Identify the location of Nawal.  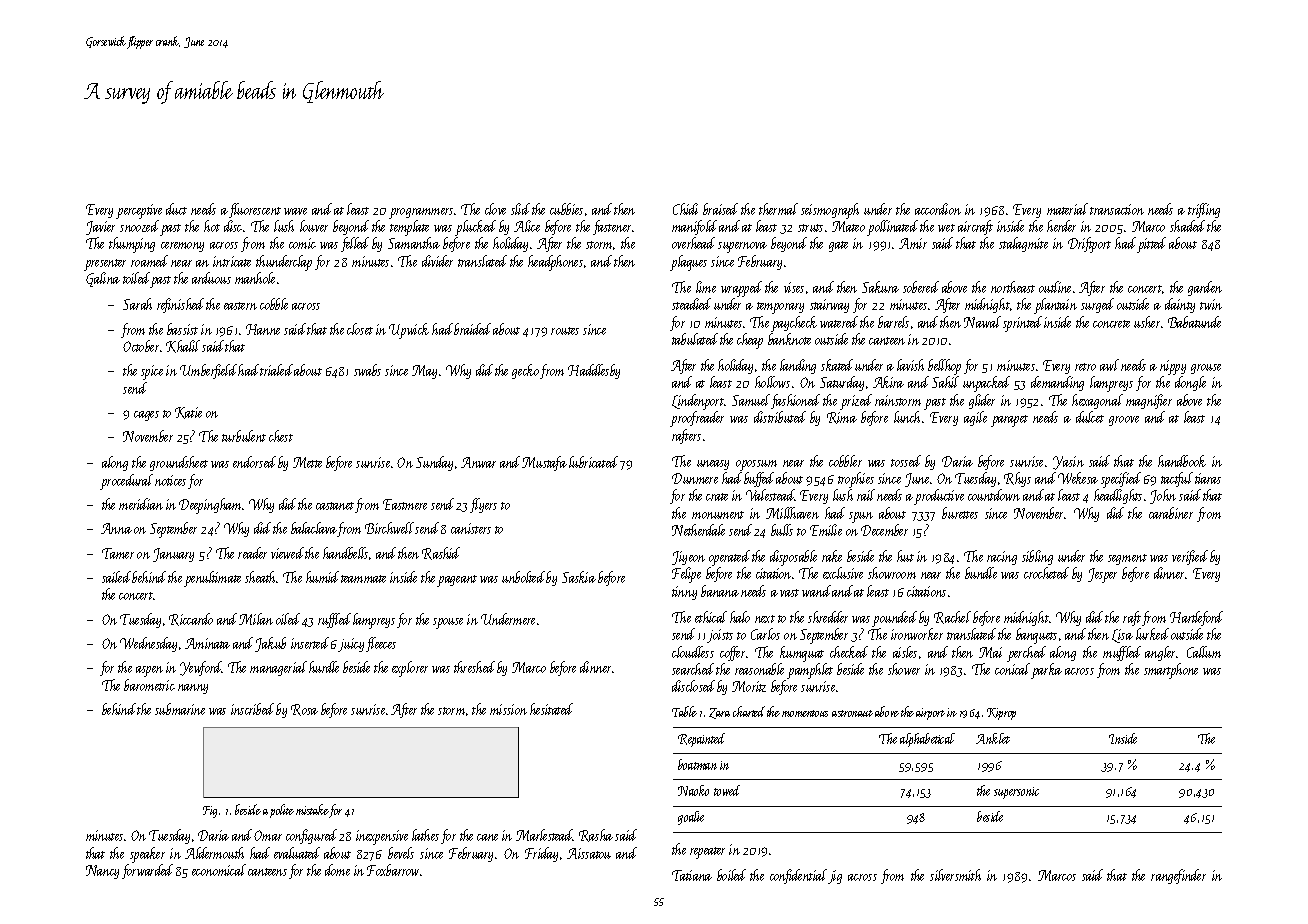
(982, 322).
